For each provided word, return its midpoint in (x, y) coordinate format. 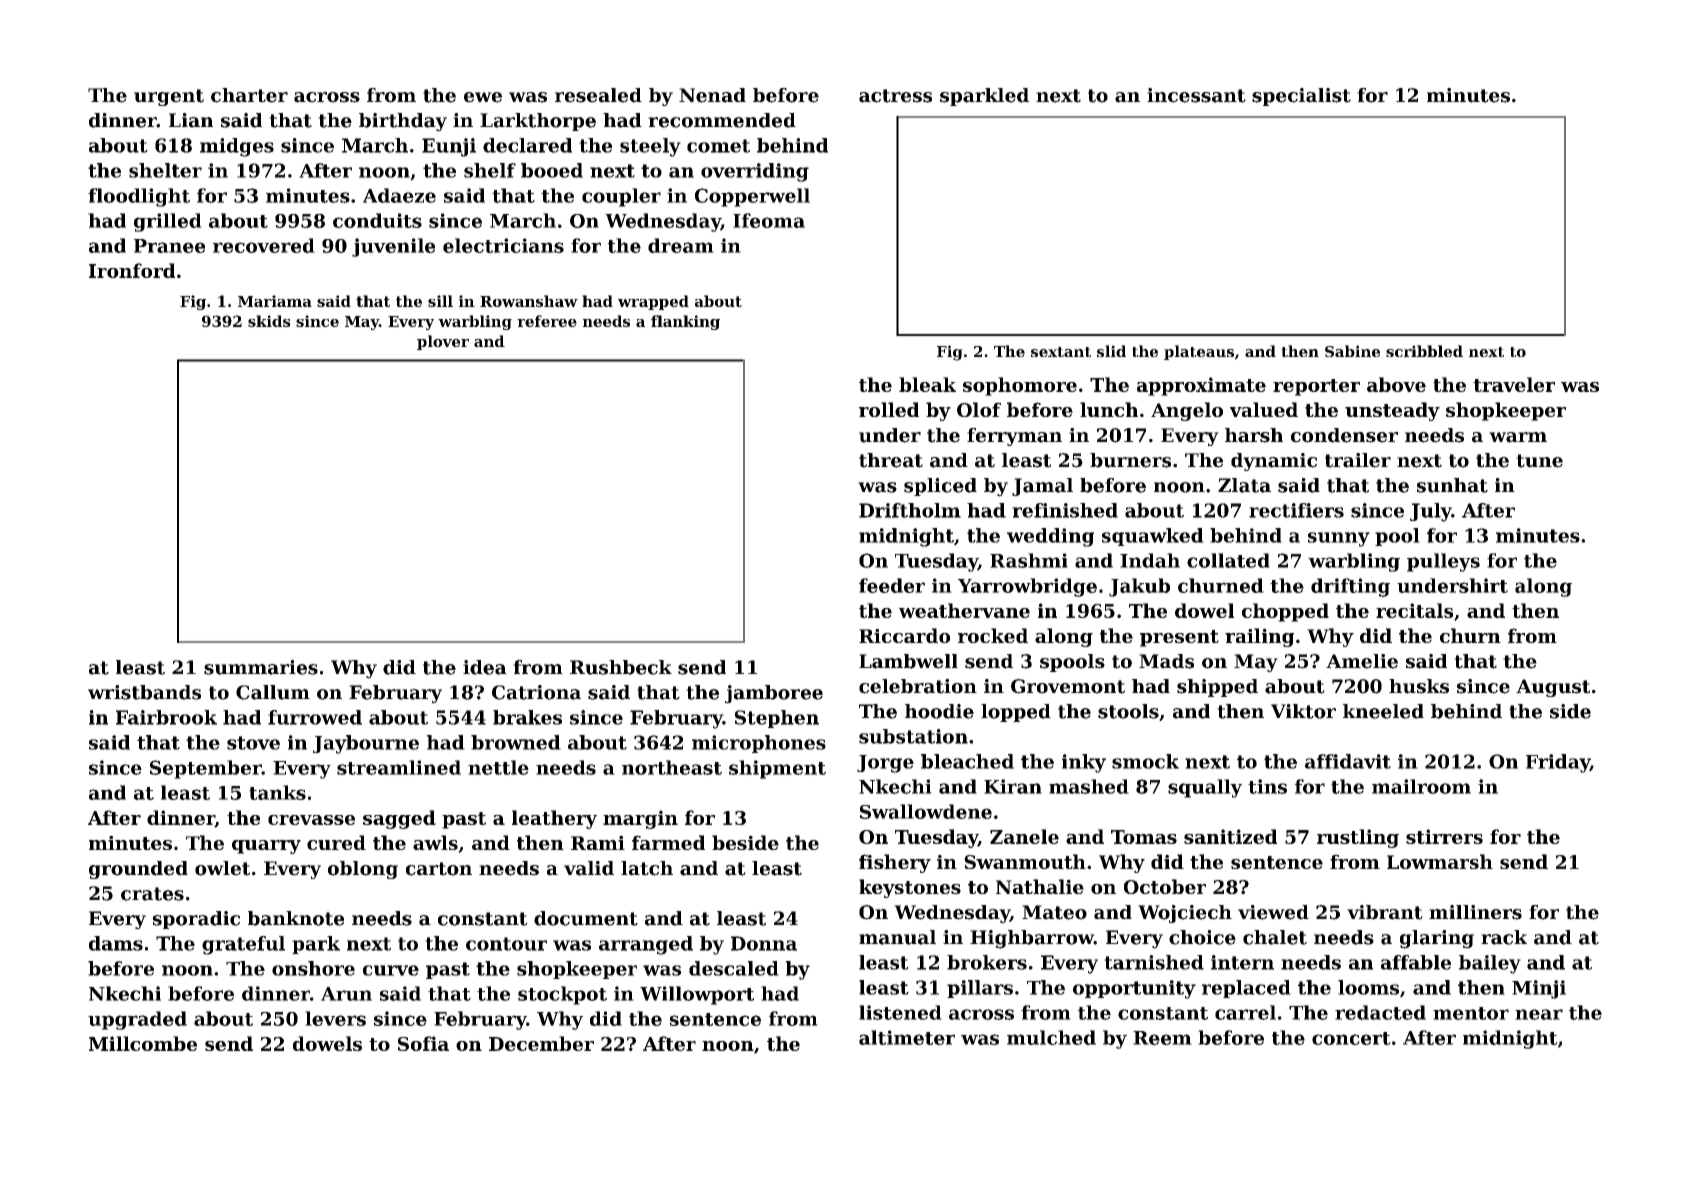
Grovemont (1068, 686)
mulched (1051, 1037)
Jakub (1139, 587)
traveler (1514, 384)
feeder (892, 585)
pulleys (1443, 562)
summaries (261, 667)
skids (269, 321)
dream (681, 245)
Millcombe (143, 1043)
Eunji (449, 147)
